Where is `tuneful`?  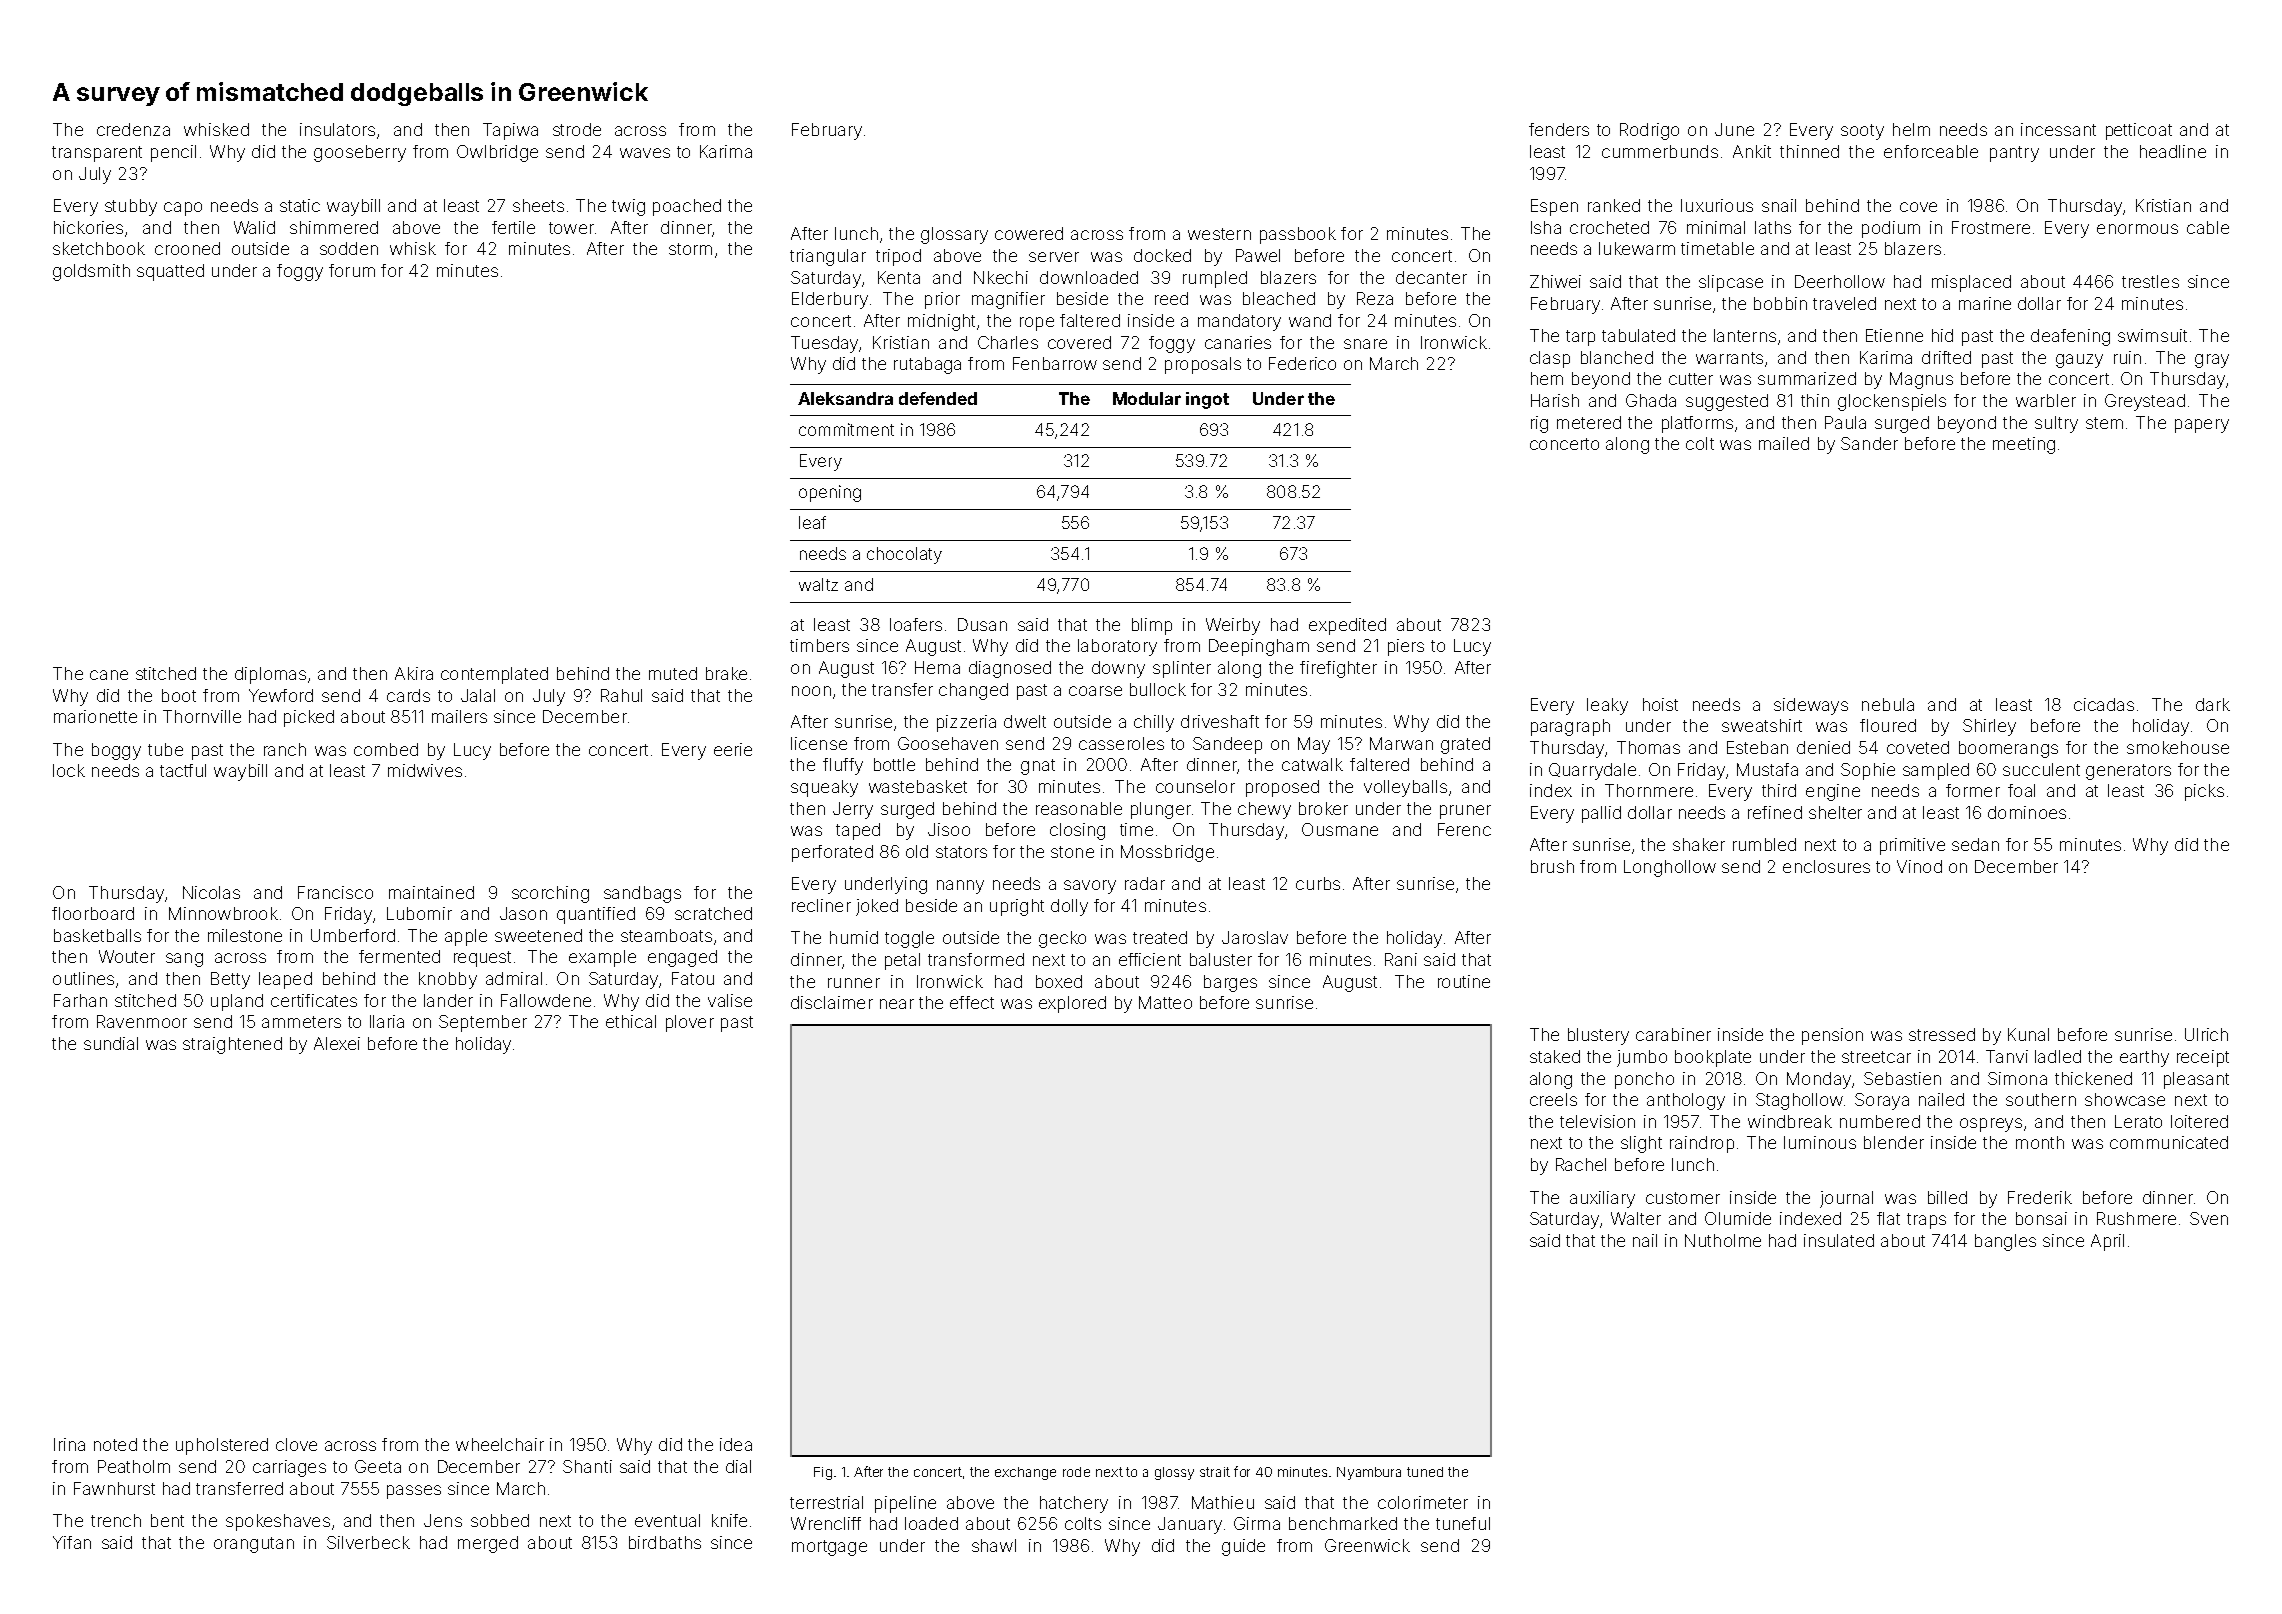
tuneful is located at coordinates (1463, 1523).
